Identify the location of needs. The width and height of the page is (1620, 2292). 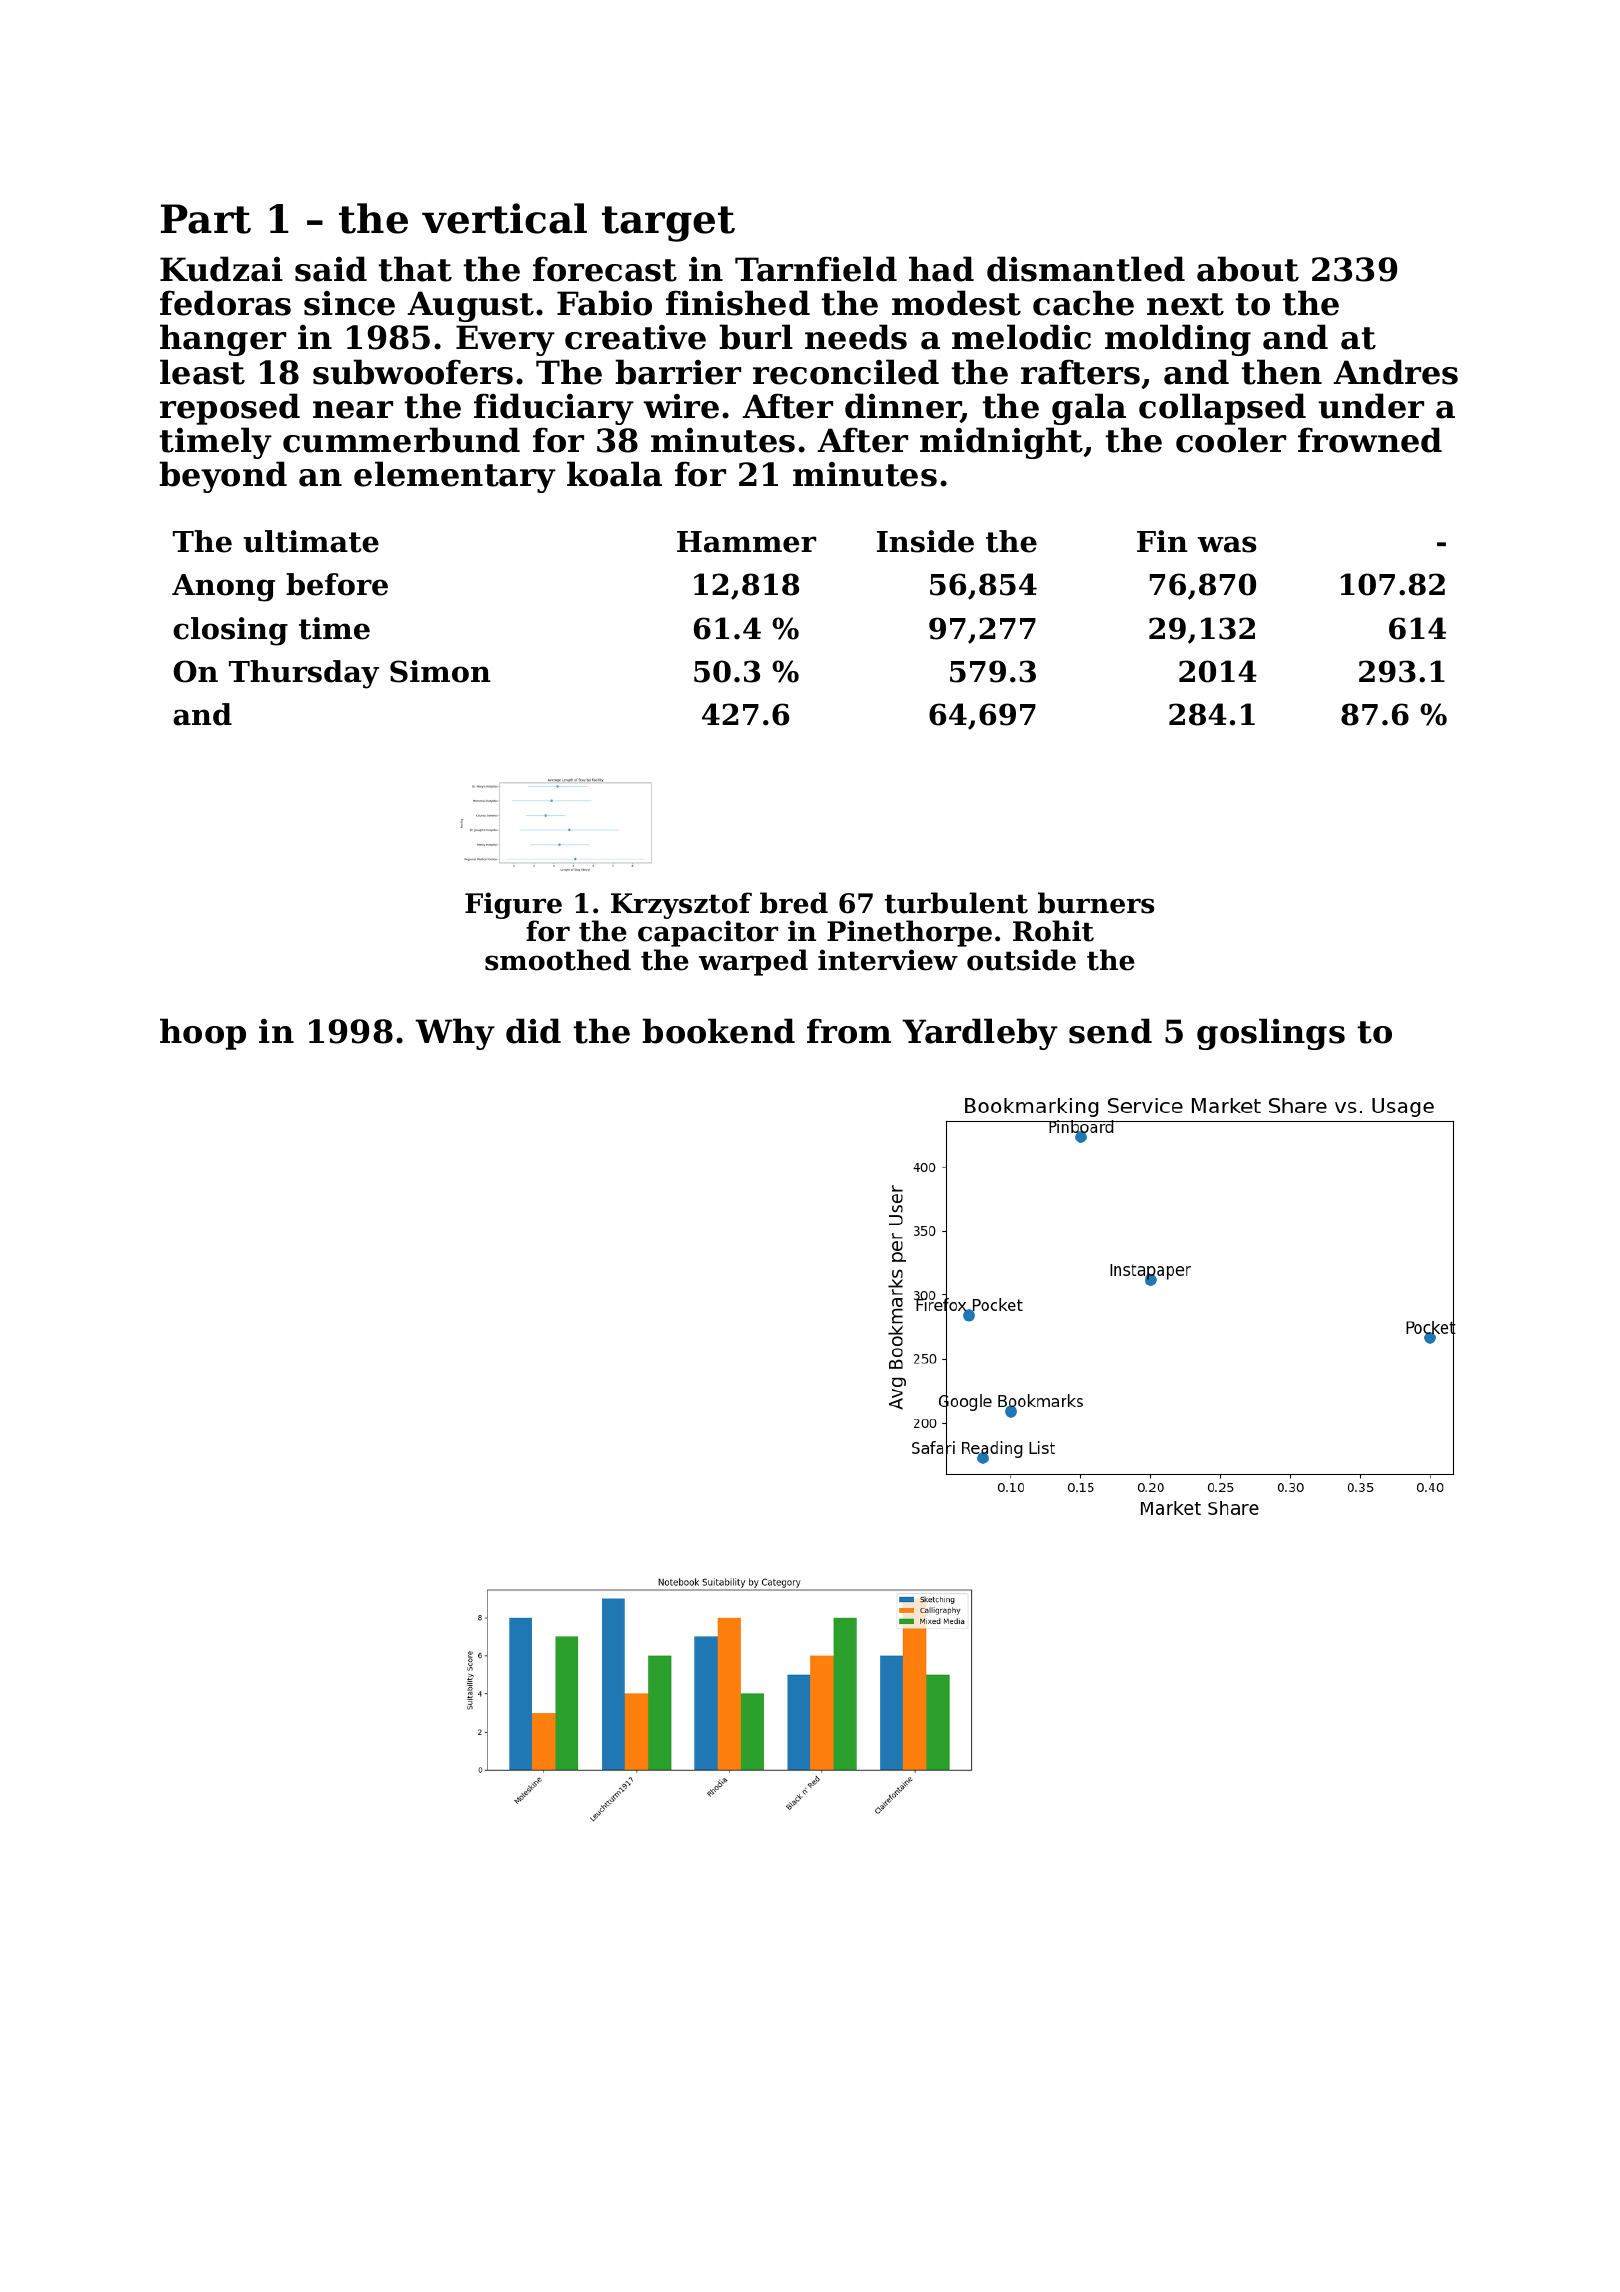
(856, 337).
